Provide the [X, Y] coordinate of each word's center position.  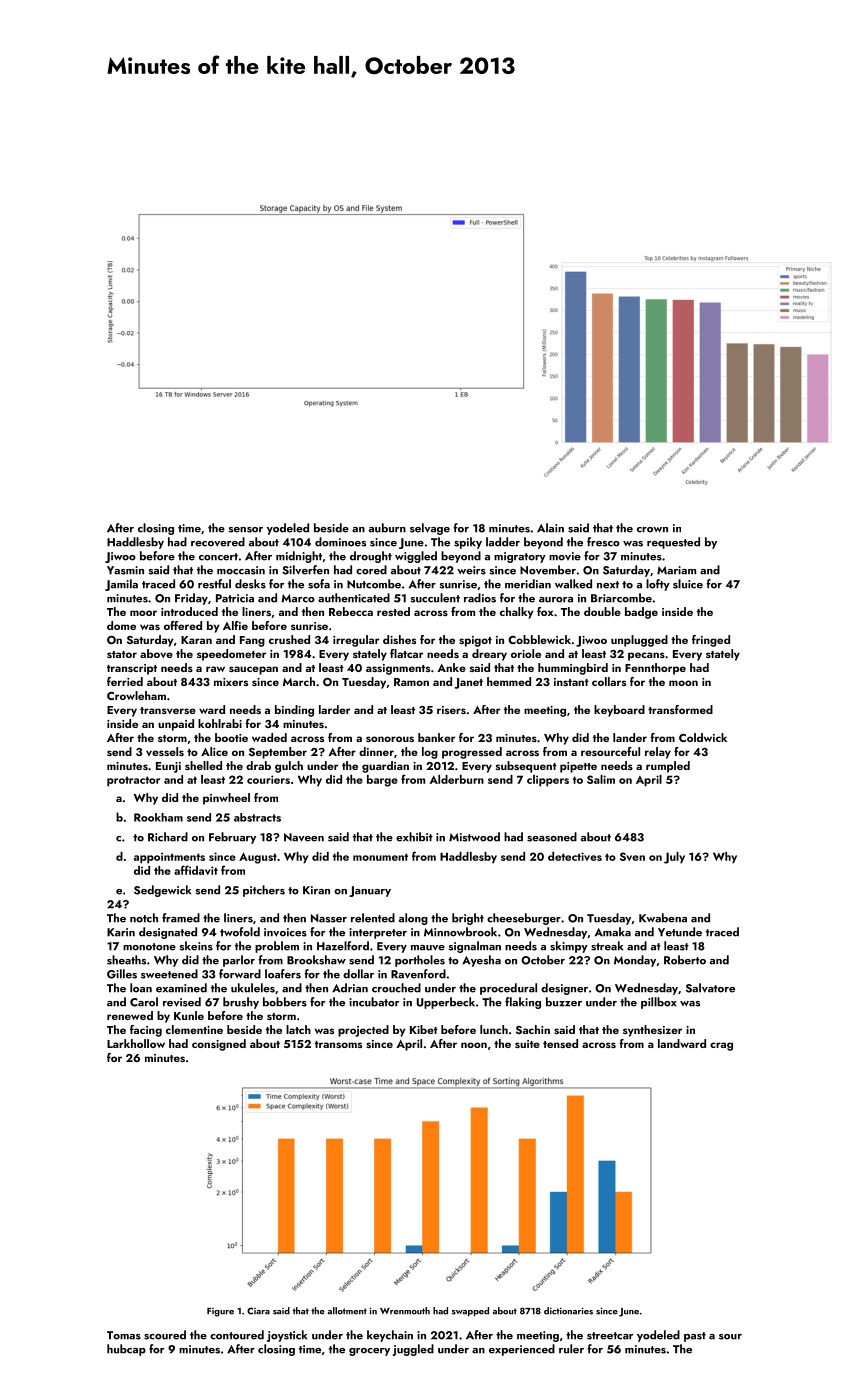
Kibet [424, 1029]
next [608, 585]
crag [721, 1046]
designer [564, 989]
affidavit [196, 870]
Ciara [258, 1311]
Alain [550, 528]
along [413, 919]
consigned [219, 1045]
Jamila [121, 585]
